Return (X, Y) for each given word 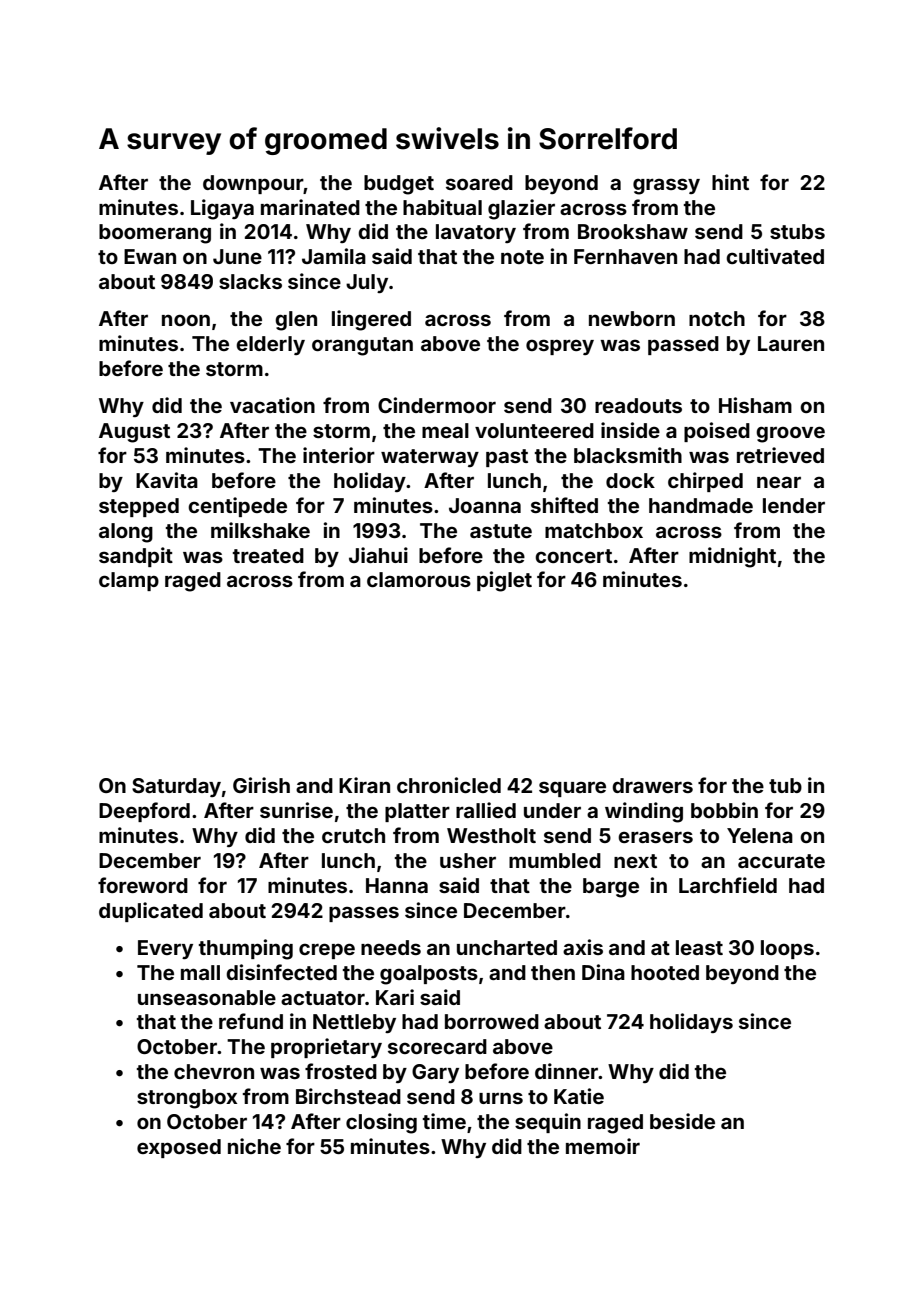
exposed (179, 1148)
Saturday (176, 787)
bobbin (724, 810)
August (134, 433)
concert (573, 556)
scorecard (437, 1046)
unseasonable (207, 997)
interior (339, 455)
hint (730, 182)
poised (717, 432)
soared (479, 182)
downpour (253, 184)
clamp (129, 581)
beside (682, 1121)
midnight (732, 557)
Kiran (364, 785)
